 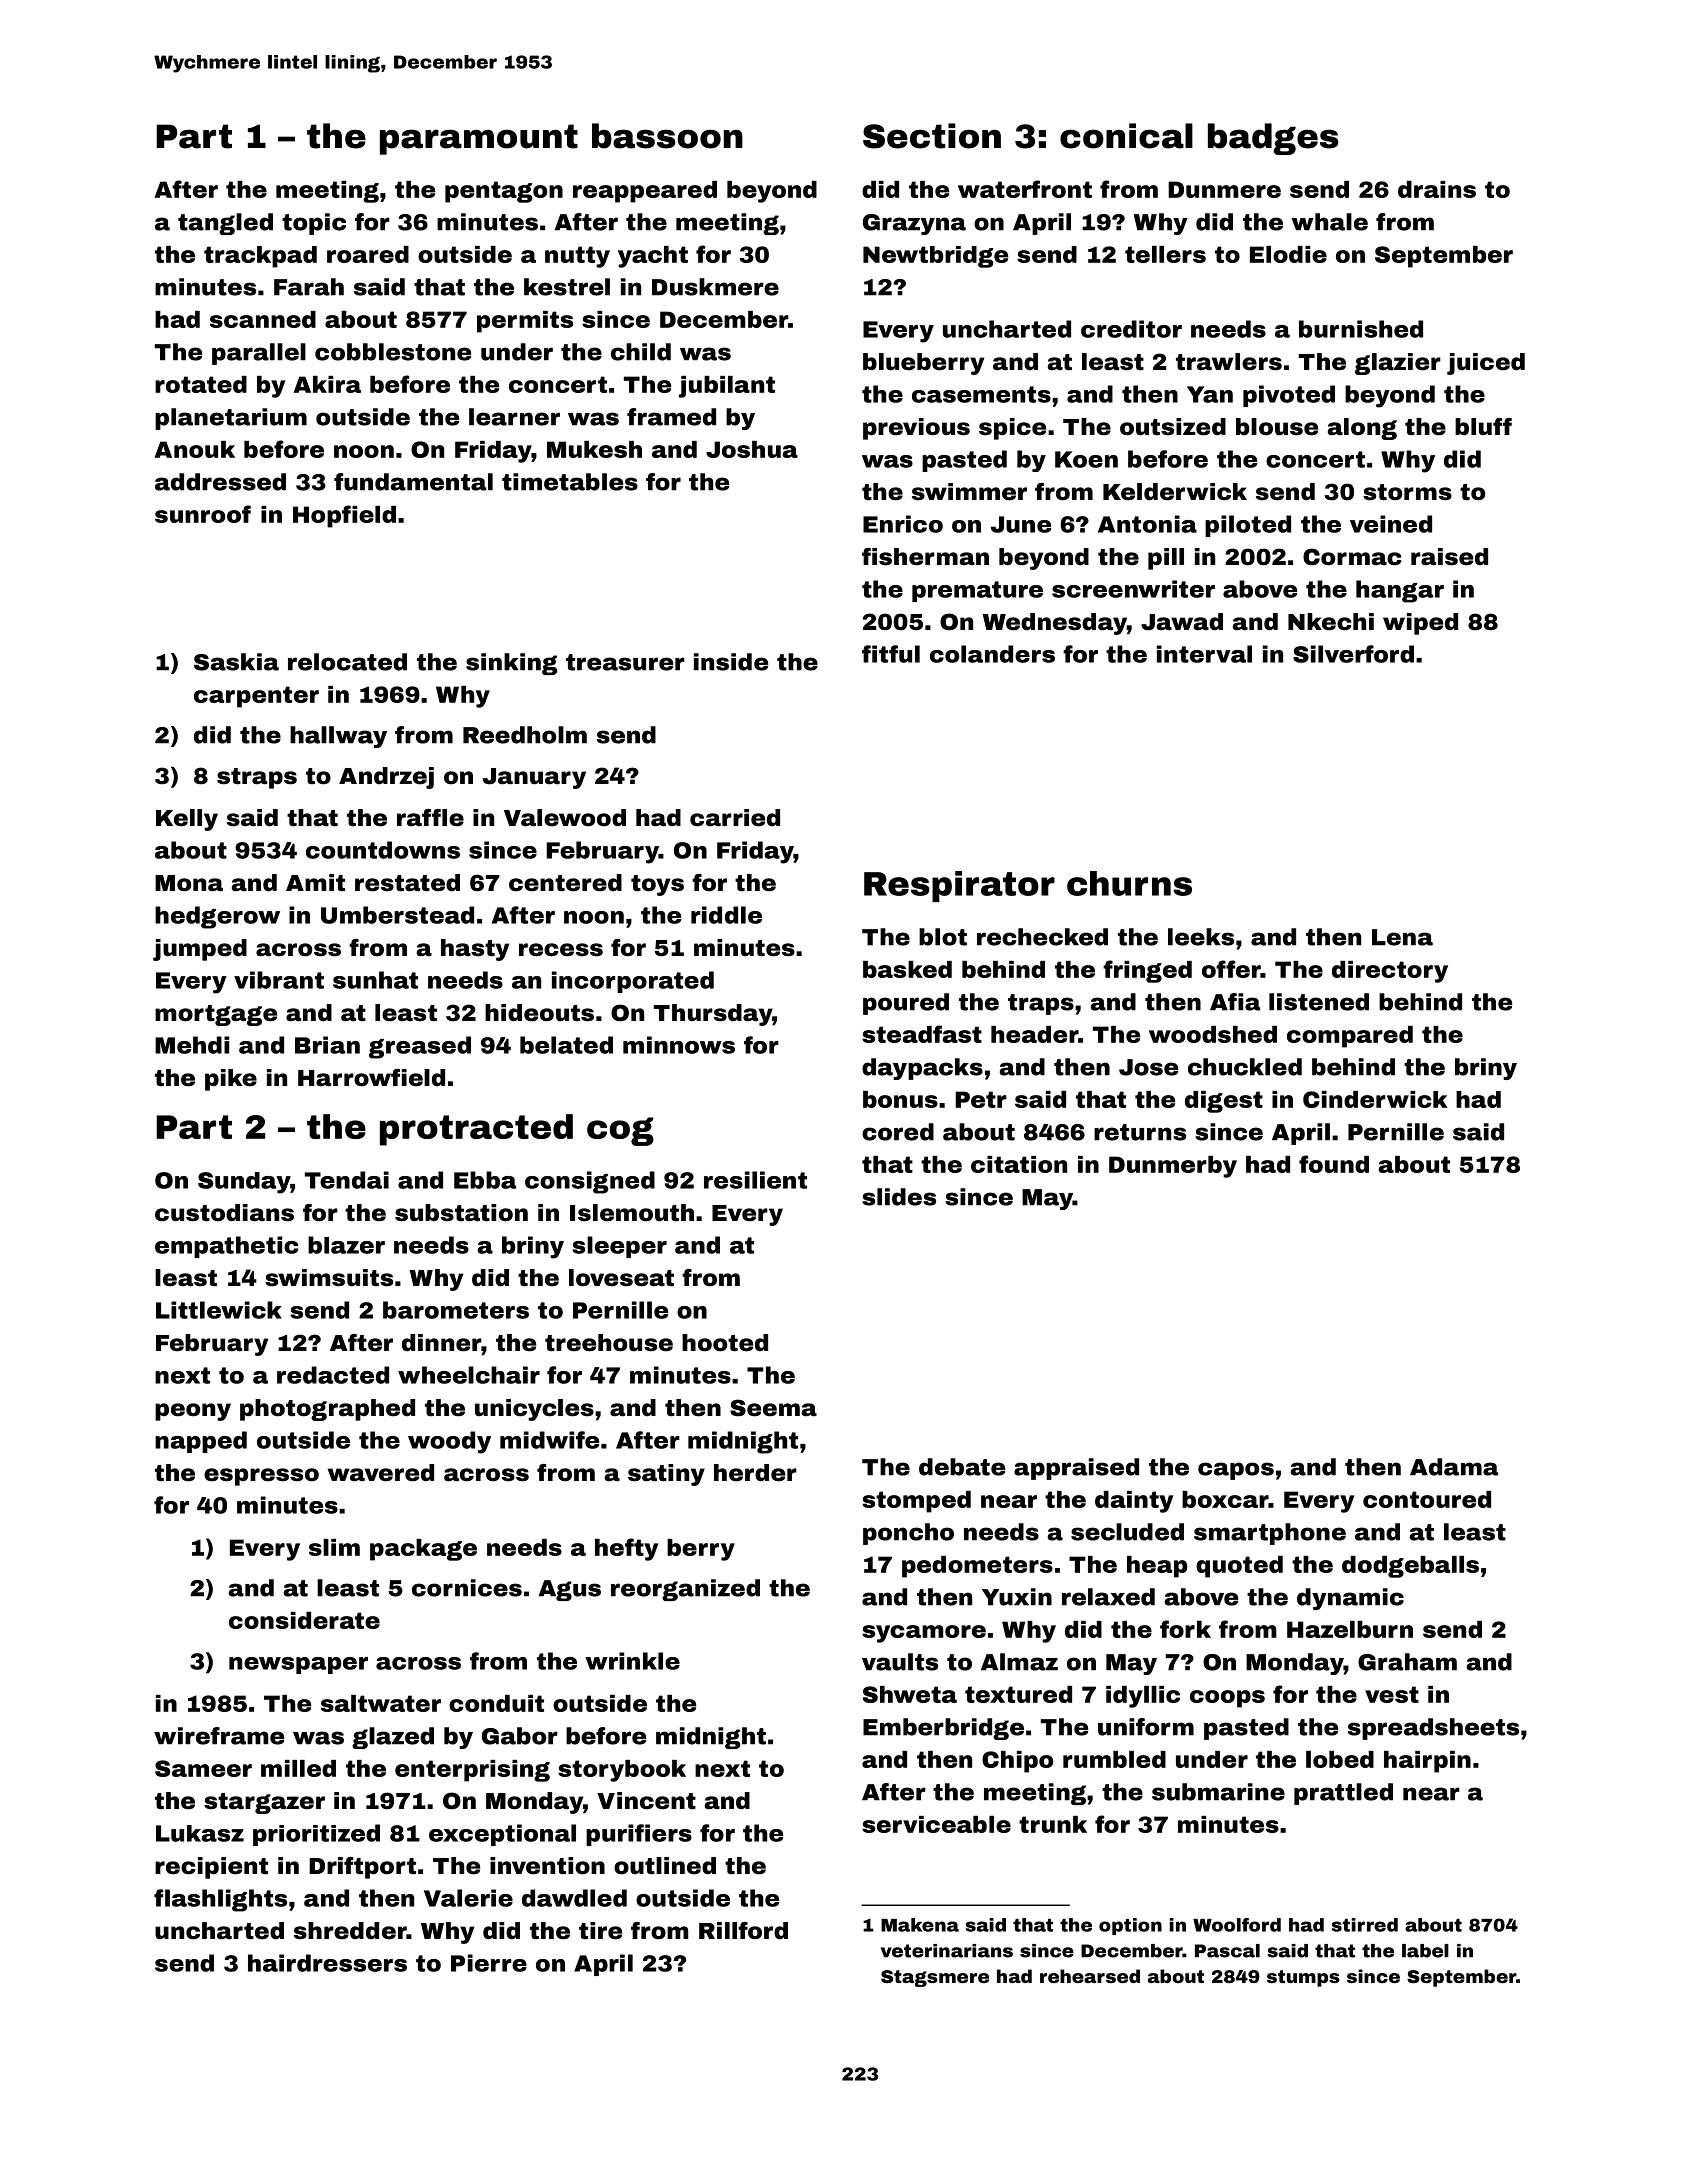 What do you see at coordinates (1427, 1499) in the page?
I see `contoured` at bounding box center [1427, 1499].
